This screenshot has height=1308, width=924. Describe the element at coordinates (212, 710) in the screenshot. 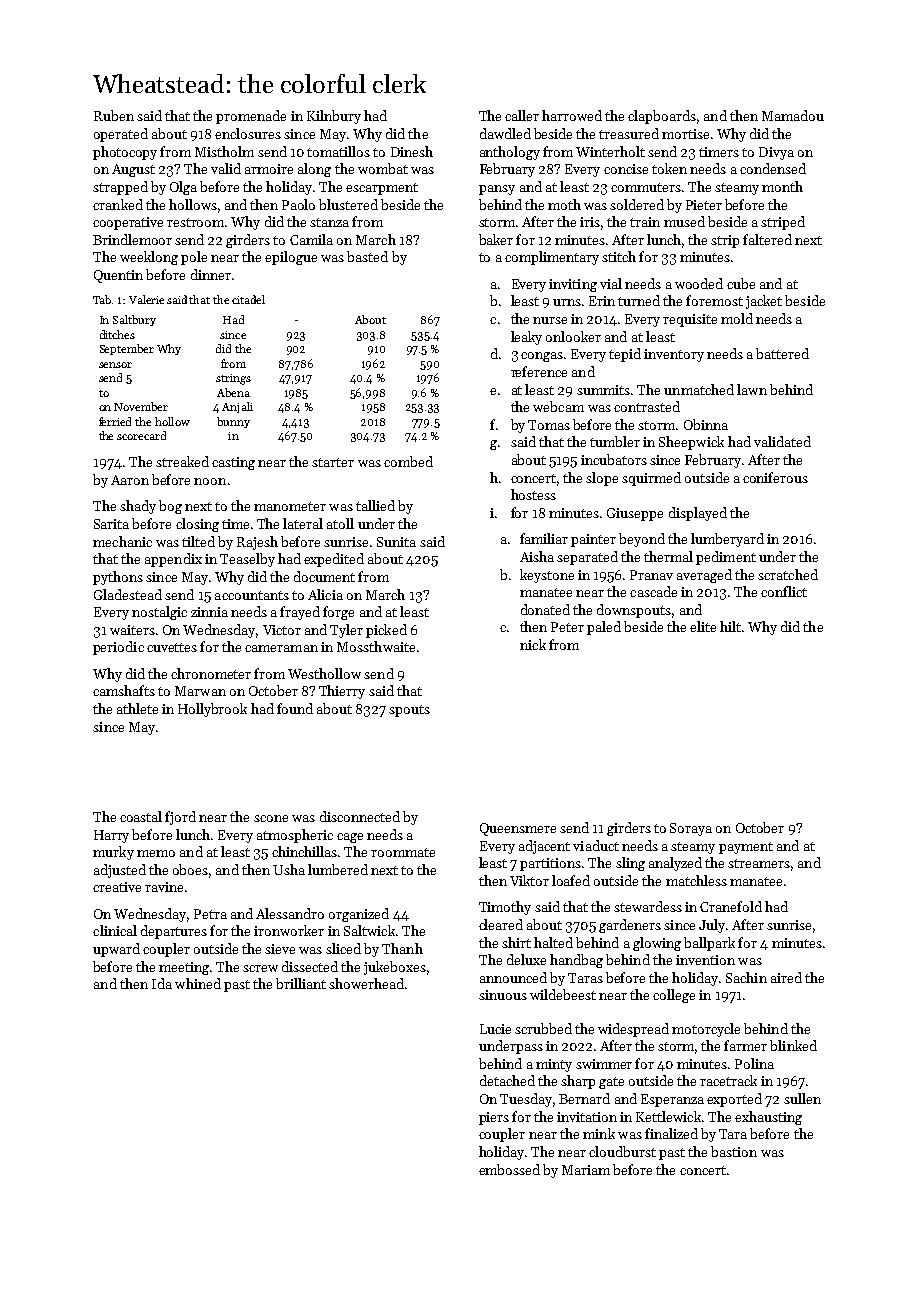

I see `Hollybrook` at that location.
